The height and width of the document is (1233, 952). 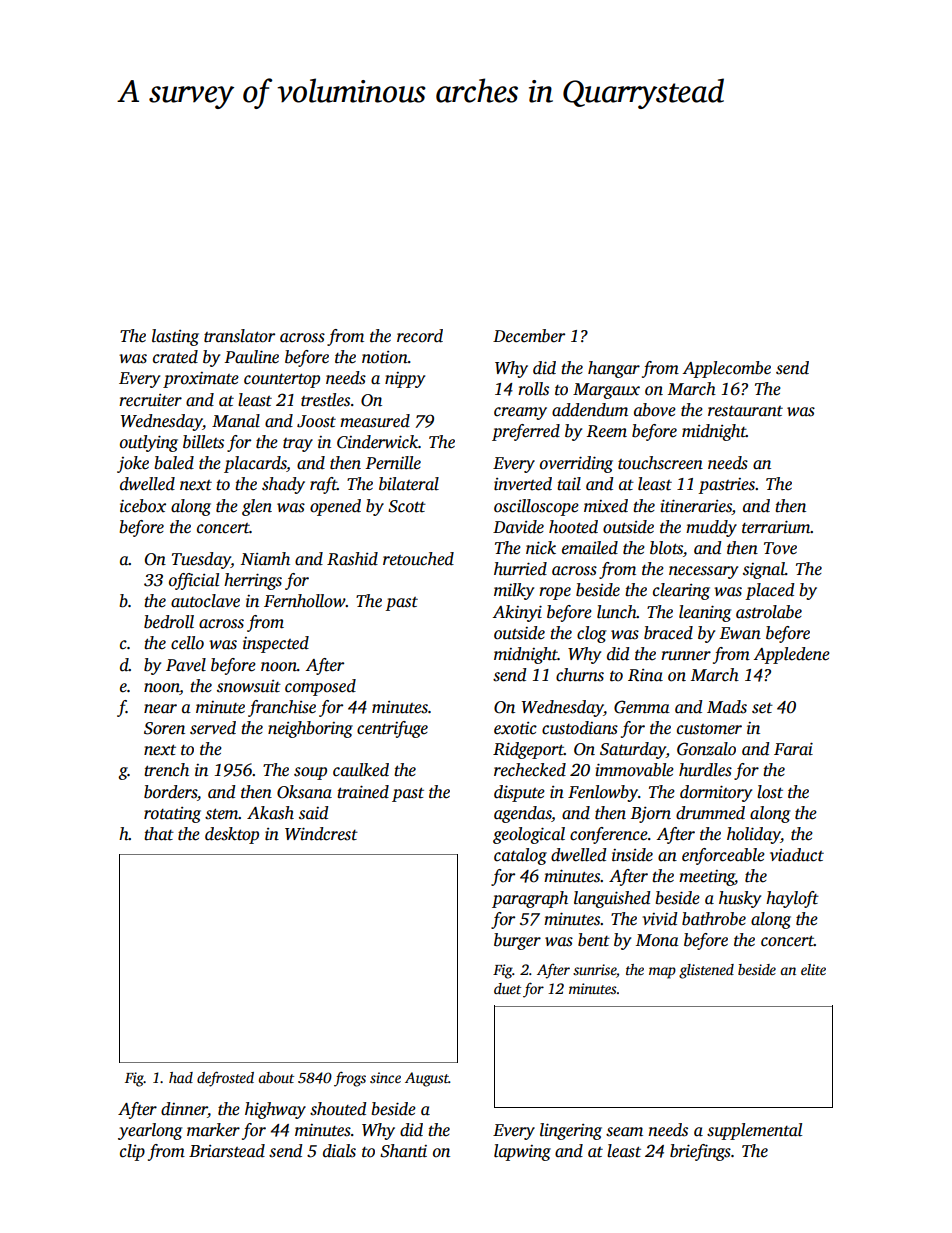 I want to click on Shanti, so click(x=403, y=1151).
